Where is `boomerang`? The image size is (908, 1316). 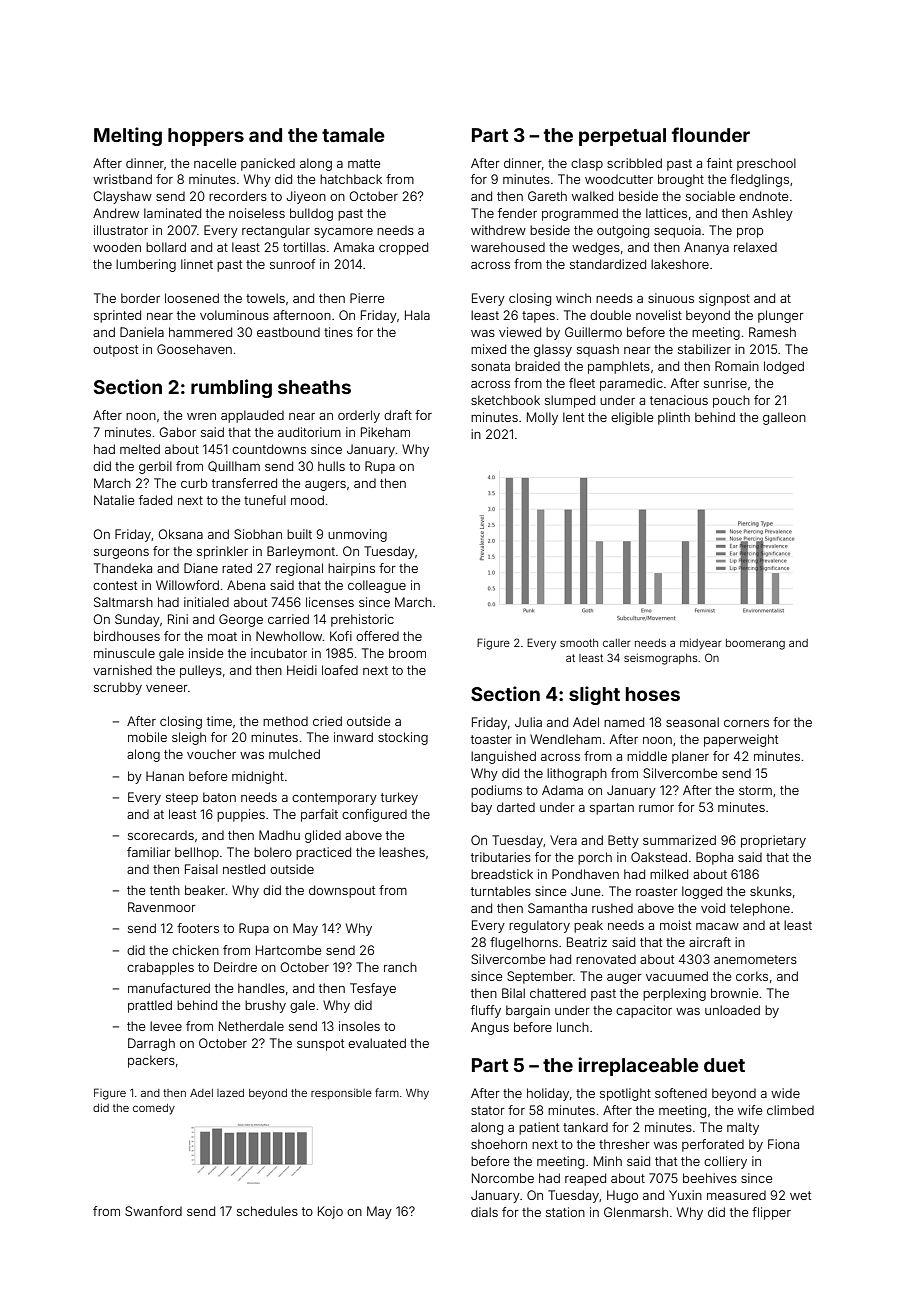
boomerang is located at coordinates (755, 644).
